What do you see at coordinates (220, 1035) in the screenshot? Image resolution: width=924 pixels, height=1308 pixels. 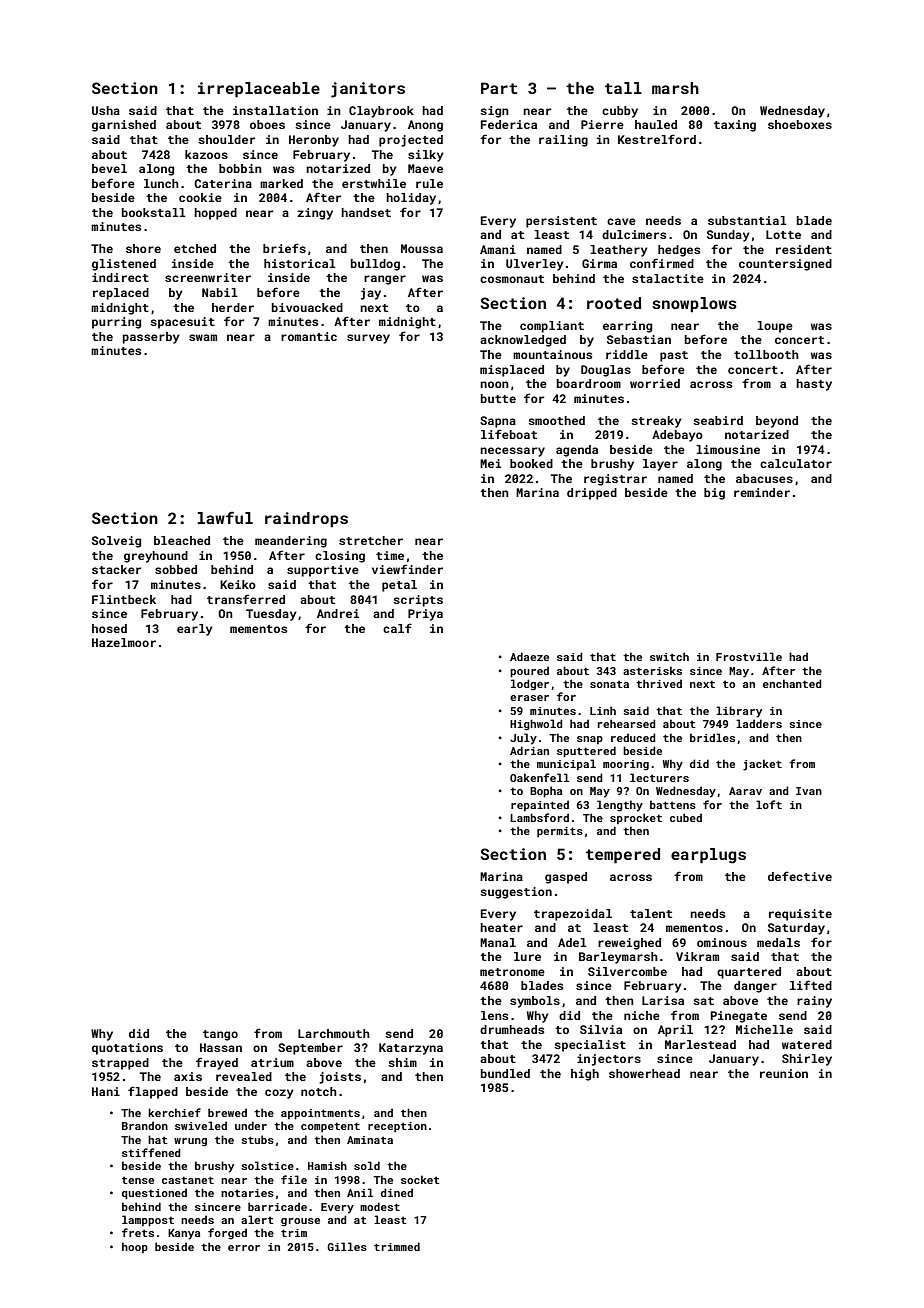 I see `tango` at bounding box center [220, 1035].
